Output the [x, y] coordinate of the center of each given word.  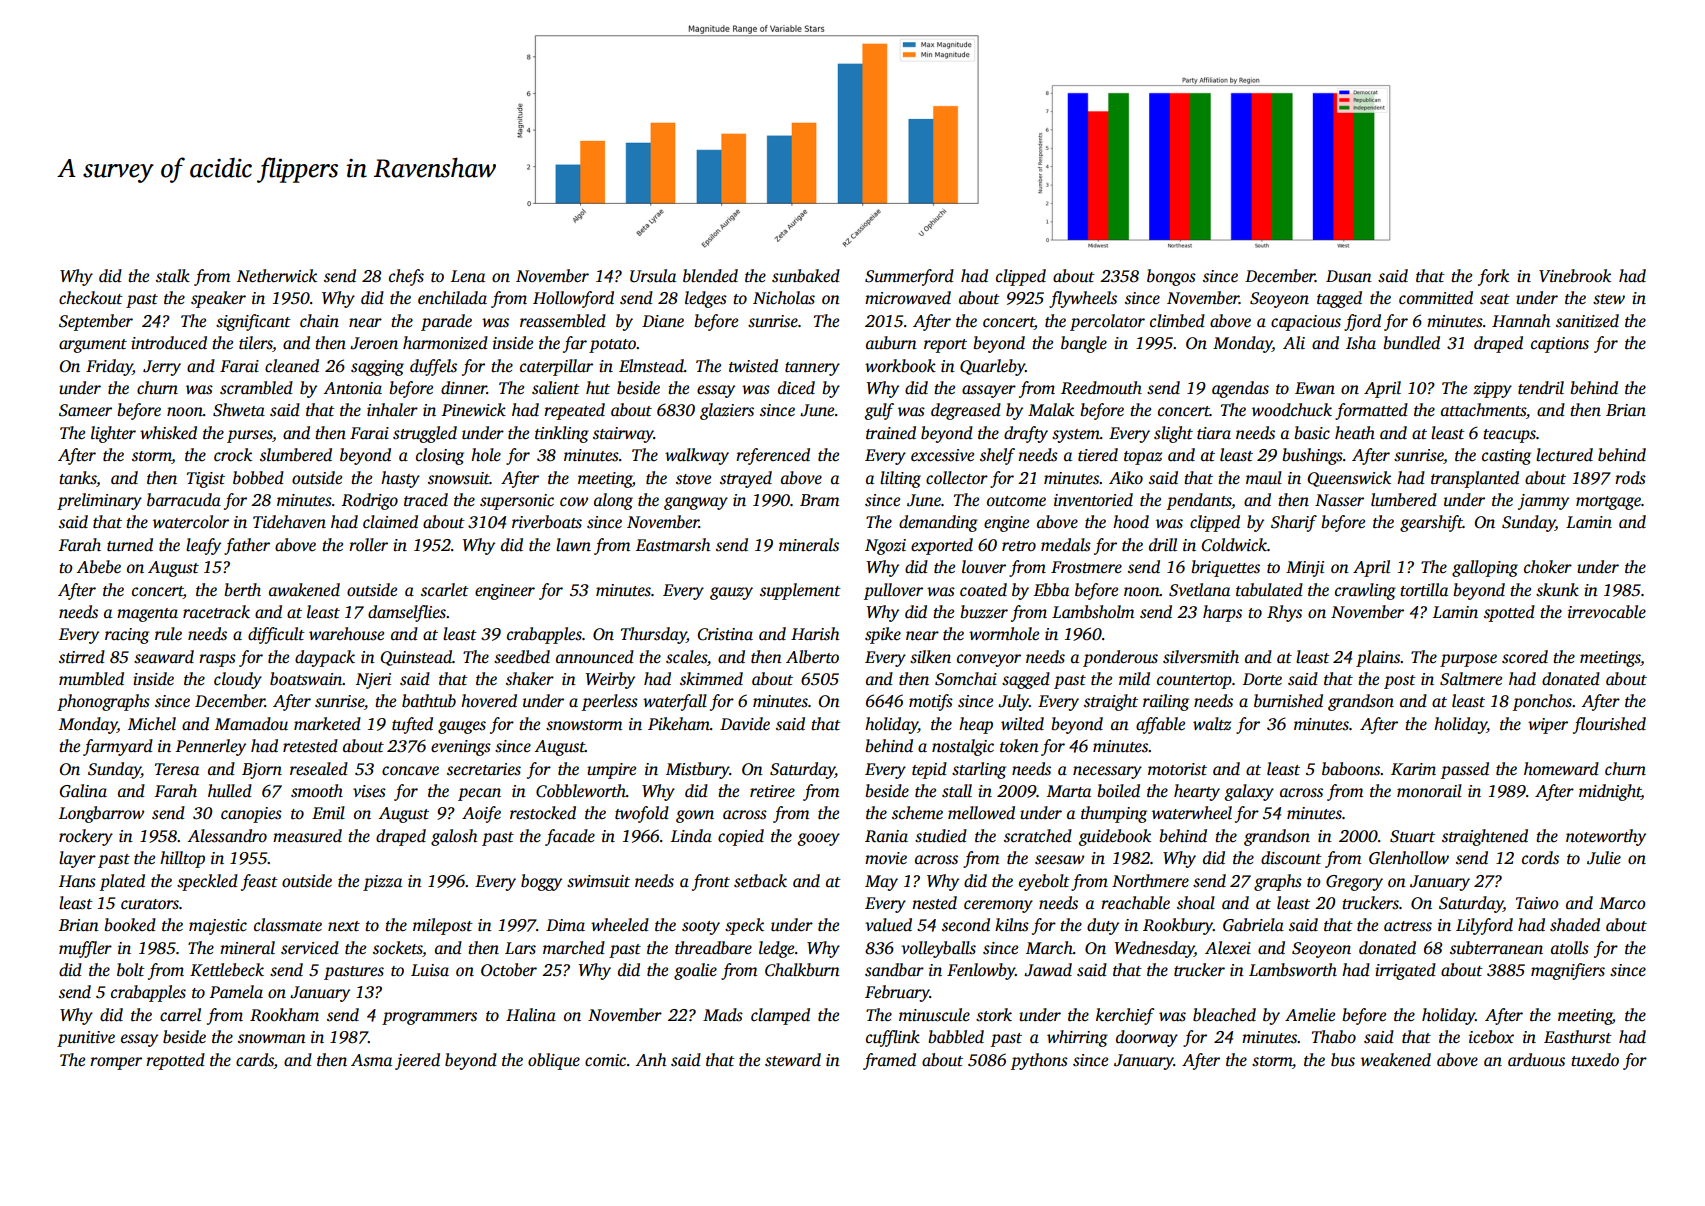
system [1076, 436]
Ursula [653, 276]
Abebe [98, 567]
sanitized [1587, 321]
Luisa [430, 970]
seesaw [1059, 860]
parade [446, 322]
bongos [1171, 277]
